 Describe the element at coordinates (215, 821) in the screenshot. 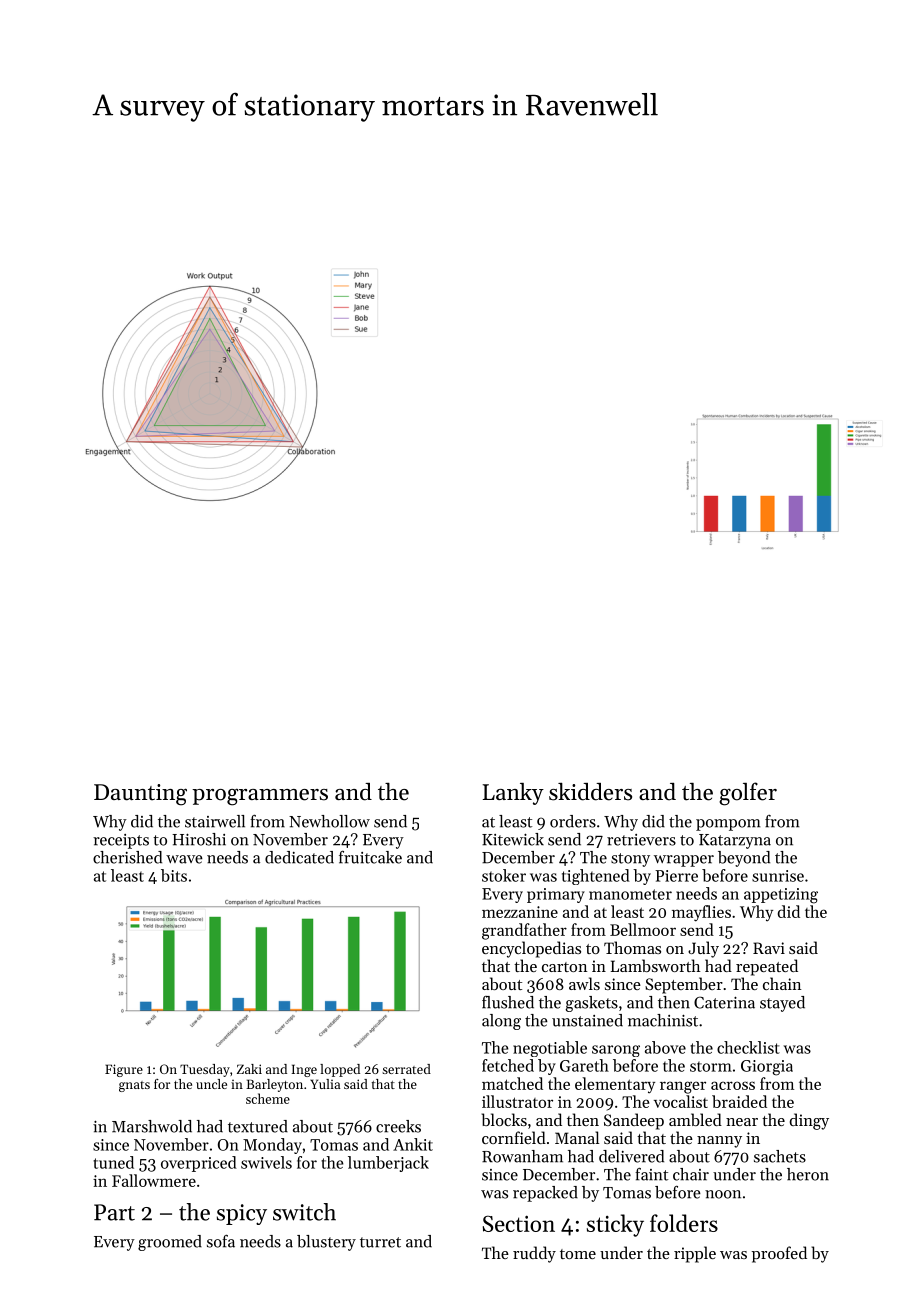

I see `stairwell` at that location.
